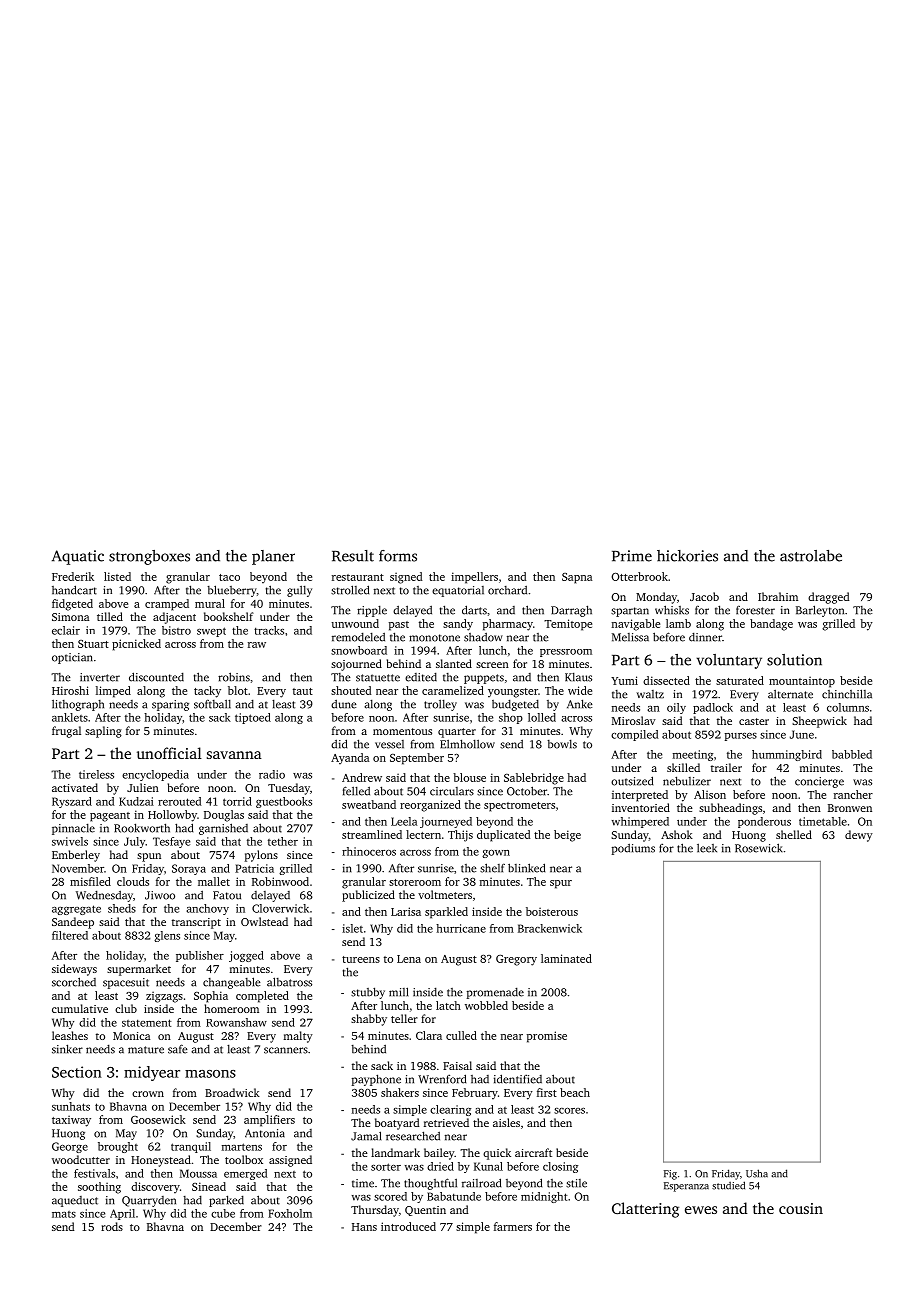 Image resolution: width=924 pixels, height=1308 pixels. I want to click on pharmacy, so click(508, 625).
